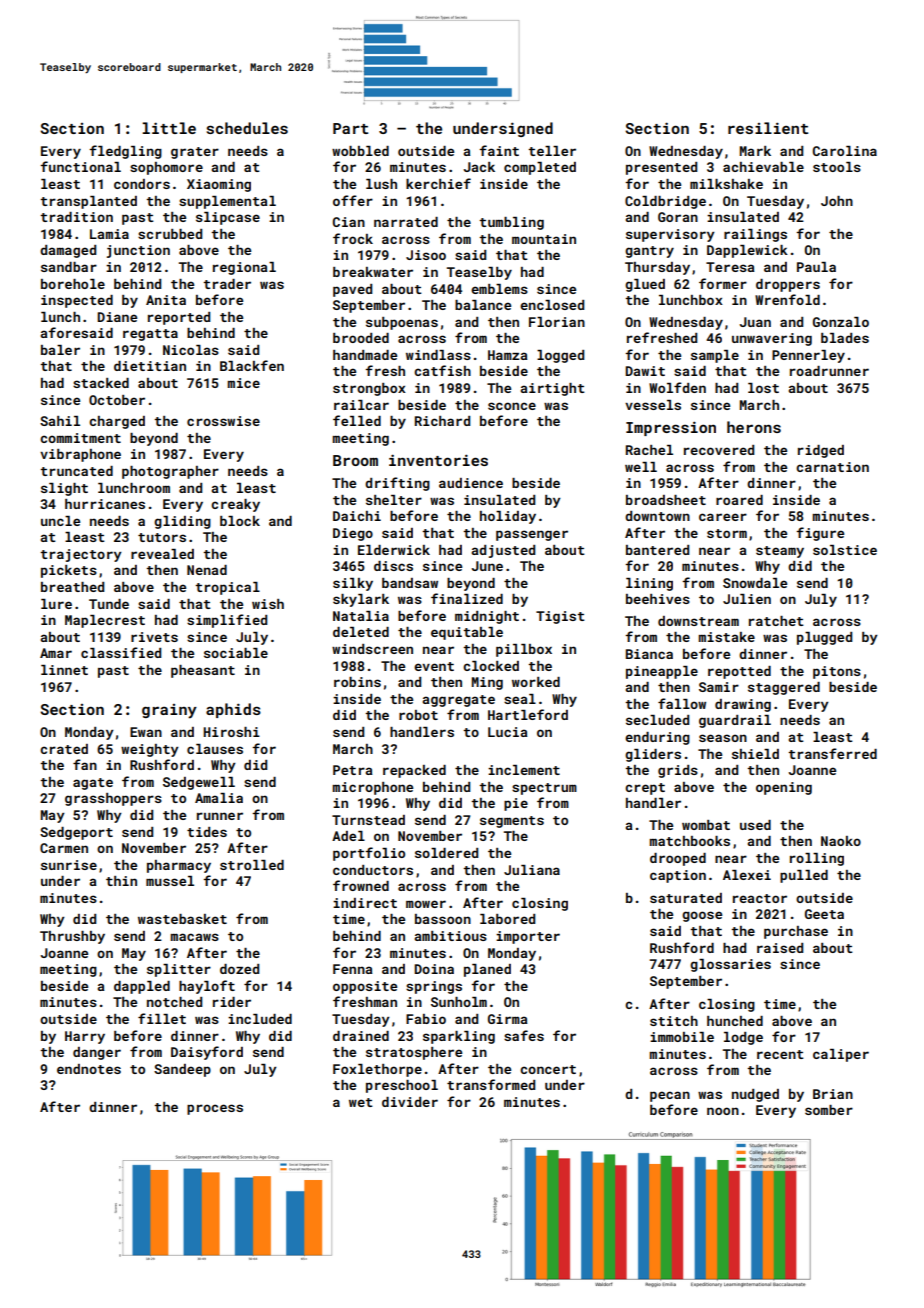  What do you see at coordinates (845, 151) in the screenshot?
I see `Carolina` at bounding box center [845, 151].
